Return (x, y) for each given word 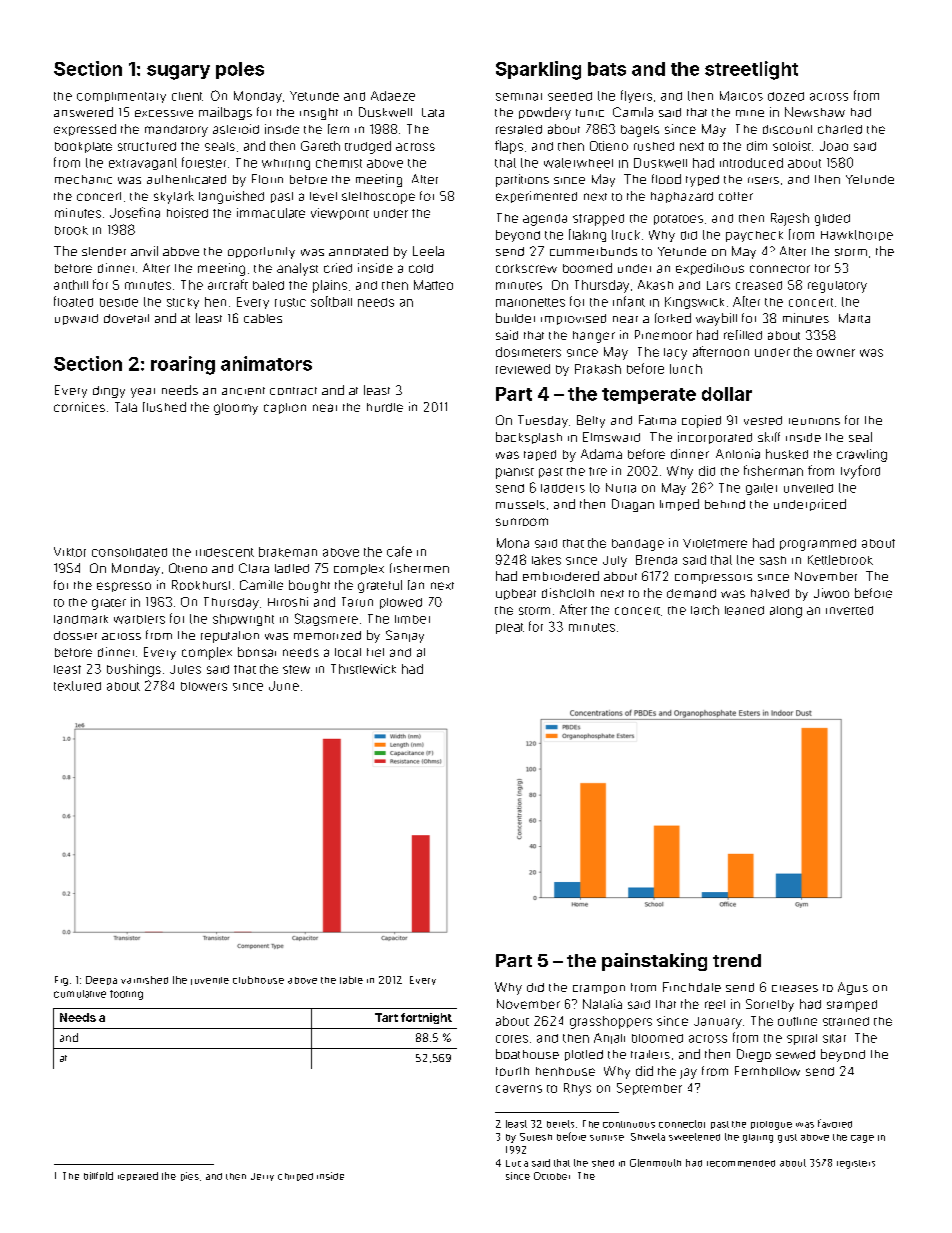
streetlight (751, 70)
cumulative (80, 994)
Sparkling (538, 70)
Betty (591, 421)
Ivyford (860, 472)
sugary (178, 72)
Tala (126, 407)
